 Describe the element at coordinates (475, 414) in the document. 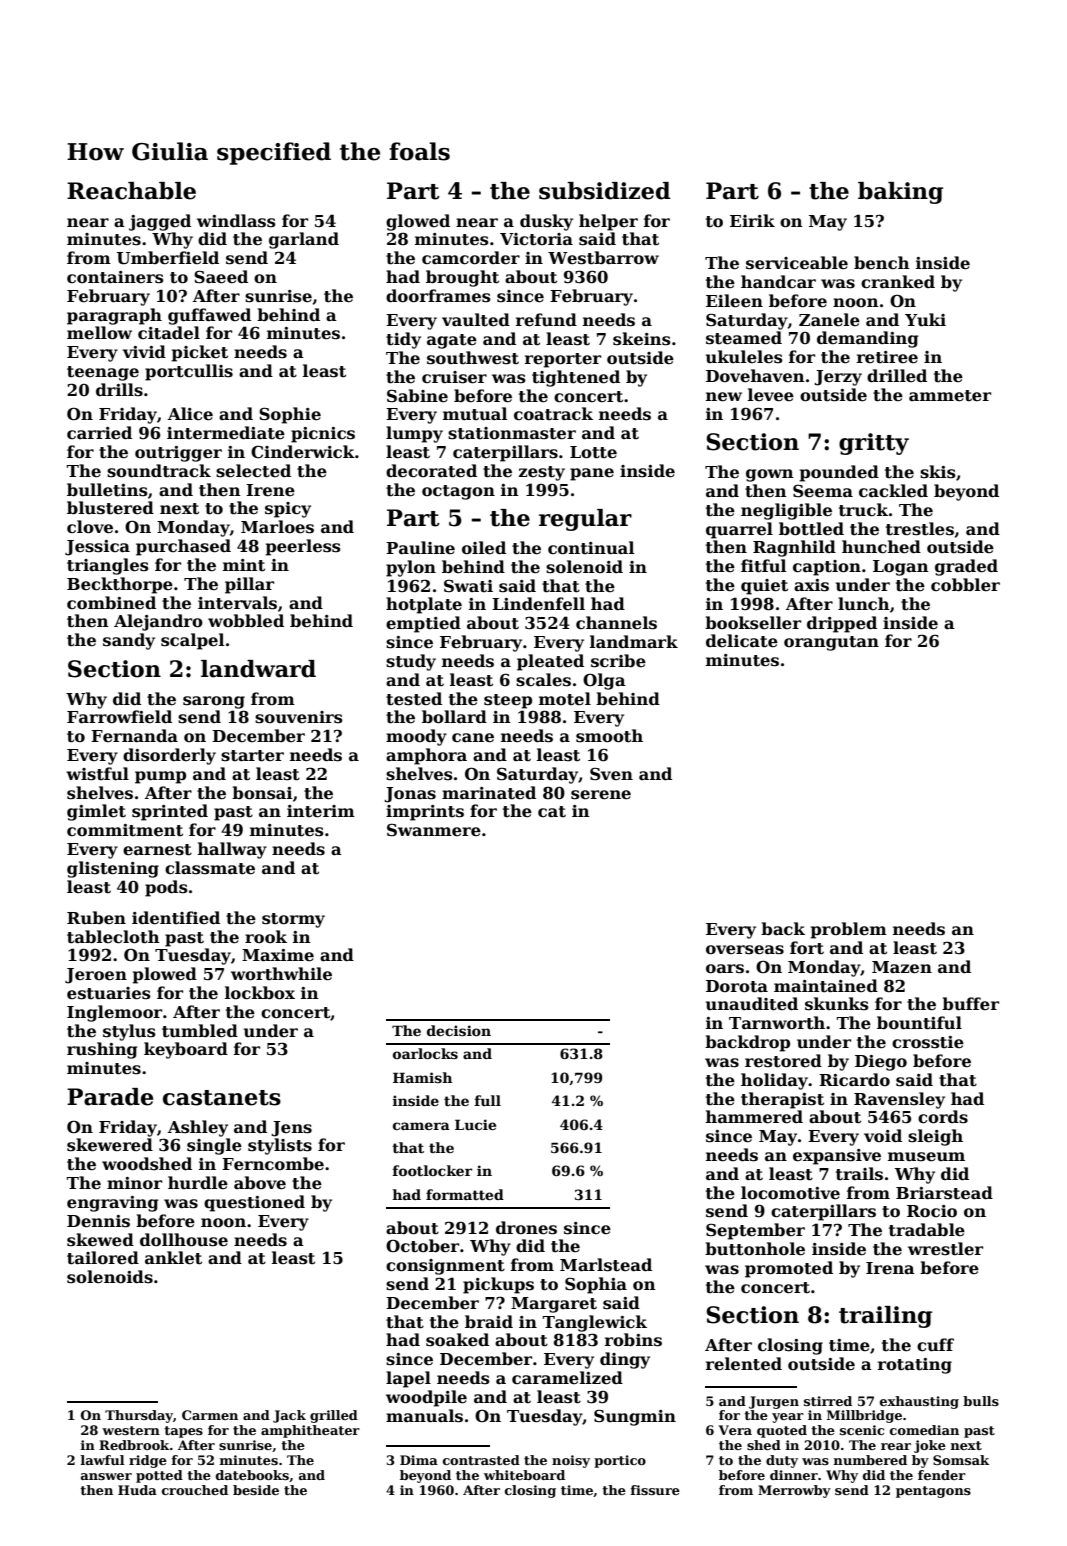

I see `mutual` at that location.
